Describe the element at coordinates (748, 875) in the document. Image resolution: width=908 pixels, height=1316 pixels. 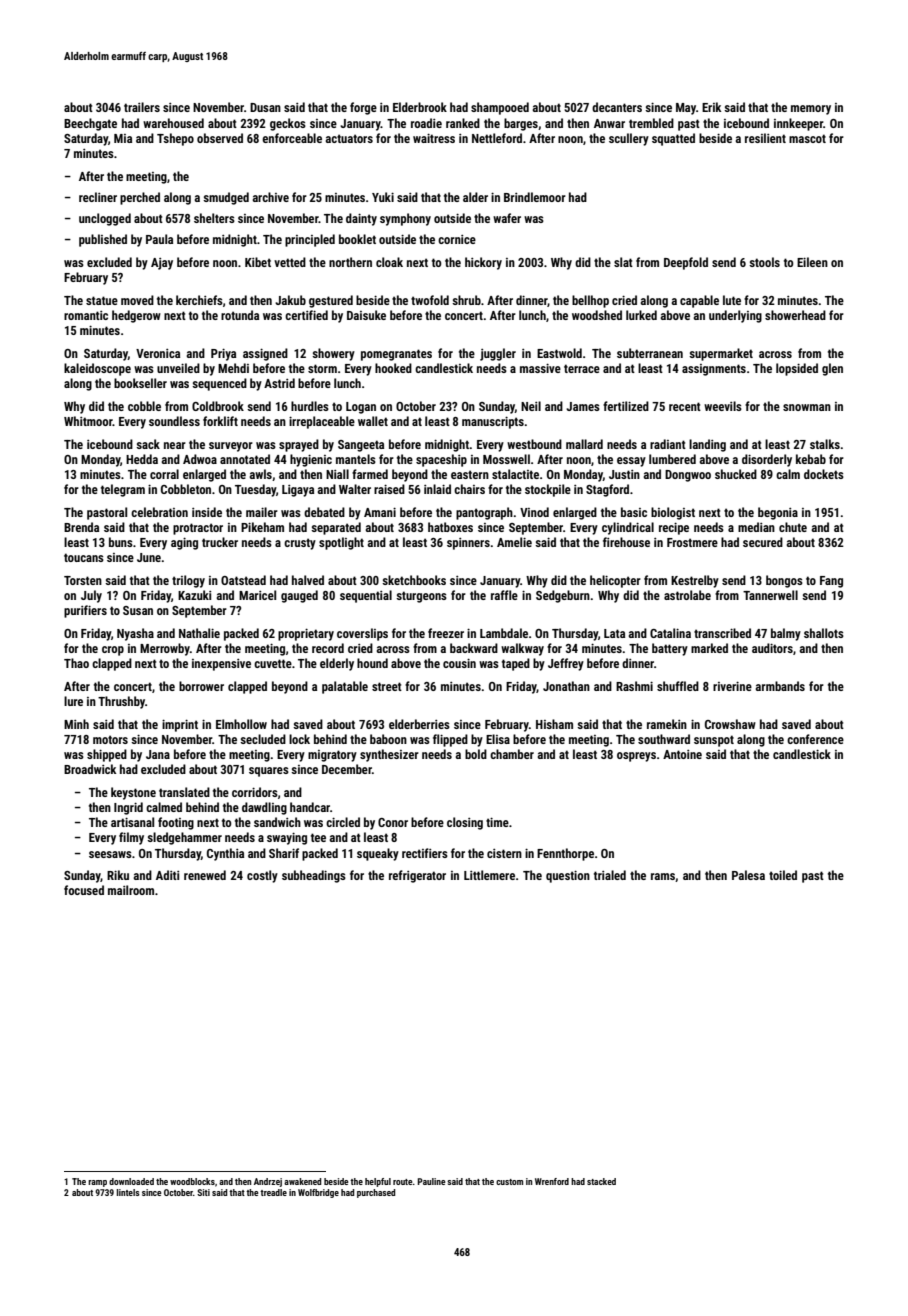
I see `Palesa` at that location.
